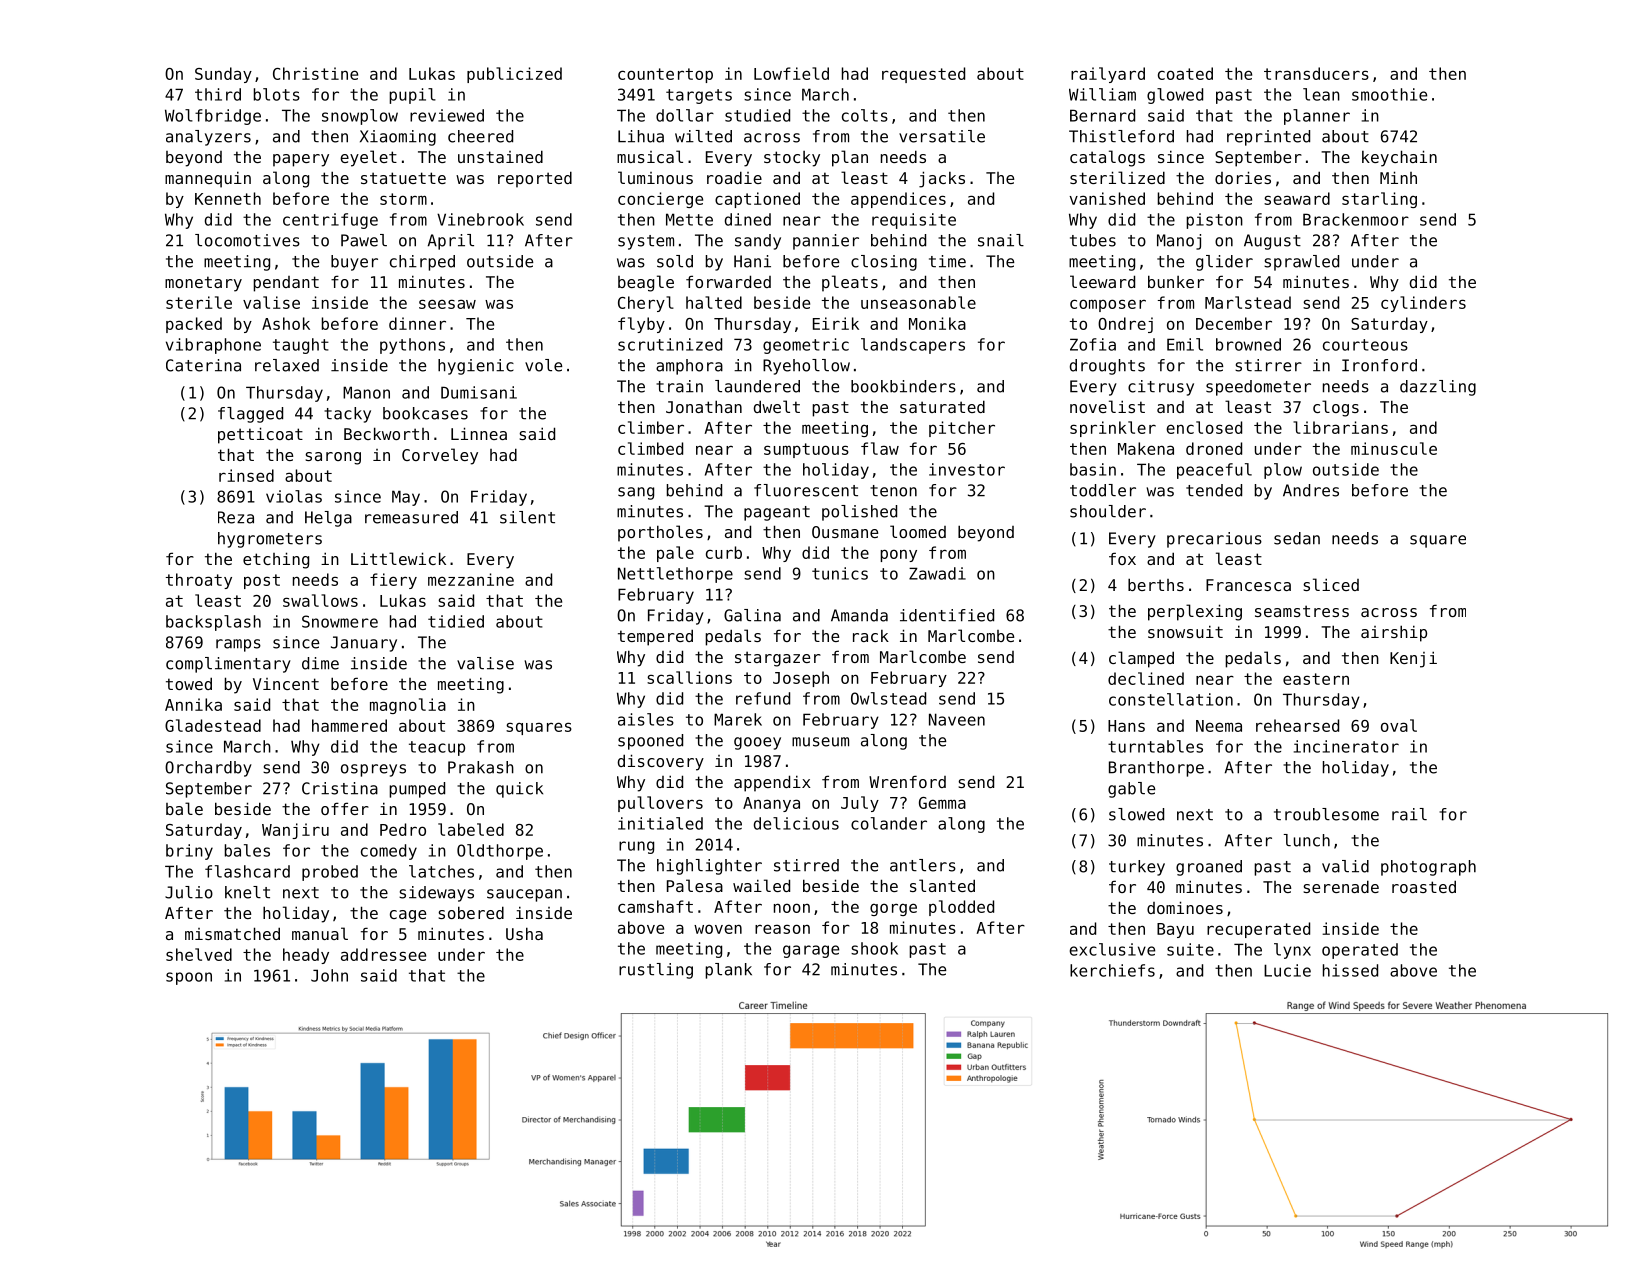 The width and height of the page is (1650, 1275). I want to click on publicized, so click(514, 75).
